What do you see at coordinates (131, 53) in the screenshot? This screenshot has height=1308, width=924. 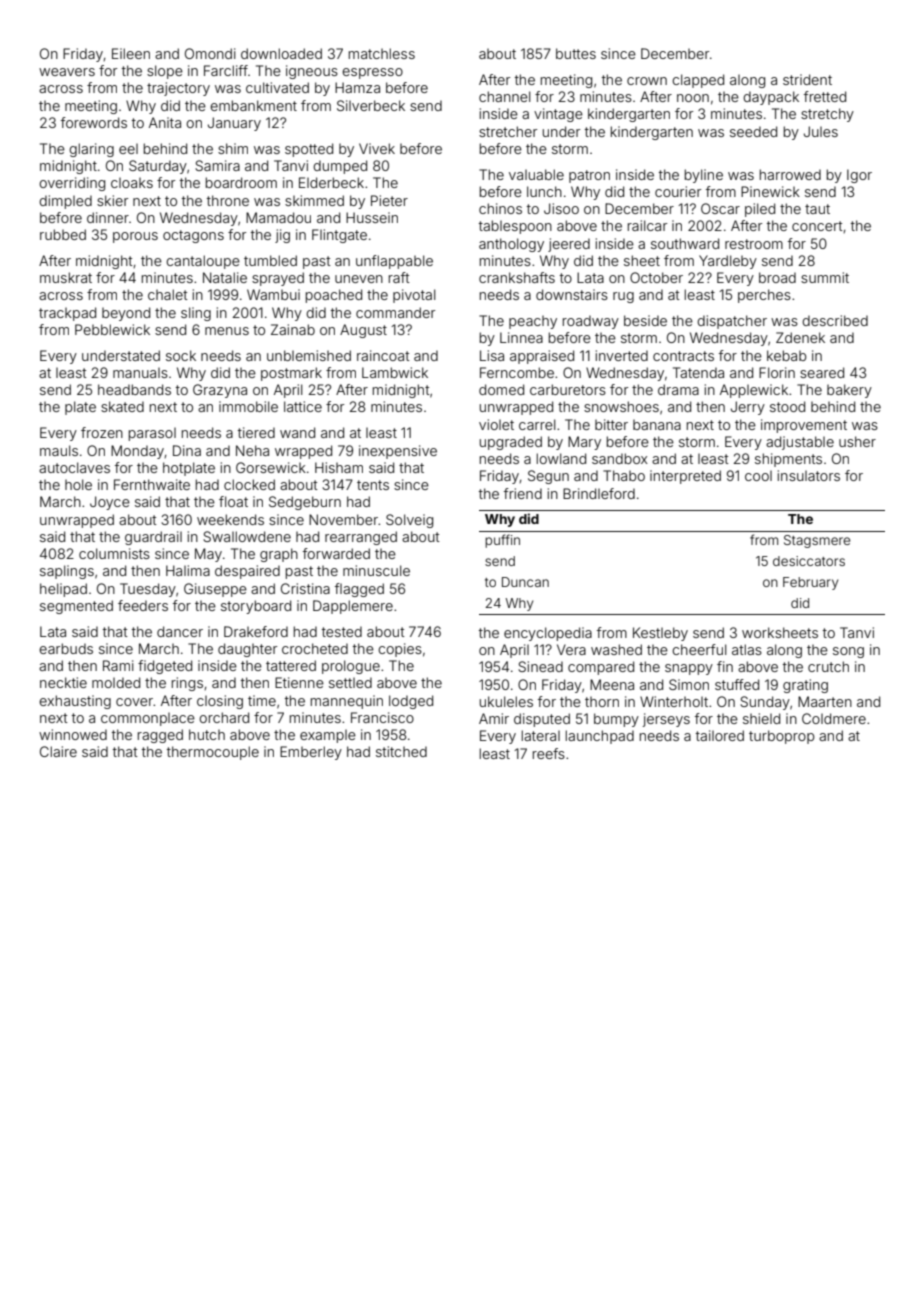 I see `Eileen` at bounding box center [131, 53].
